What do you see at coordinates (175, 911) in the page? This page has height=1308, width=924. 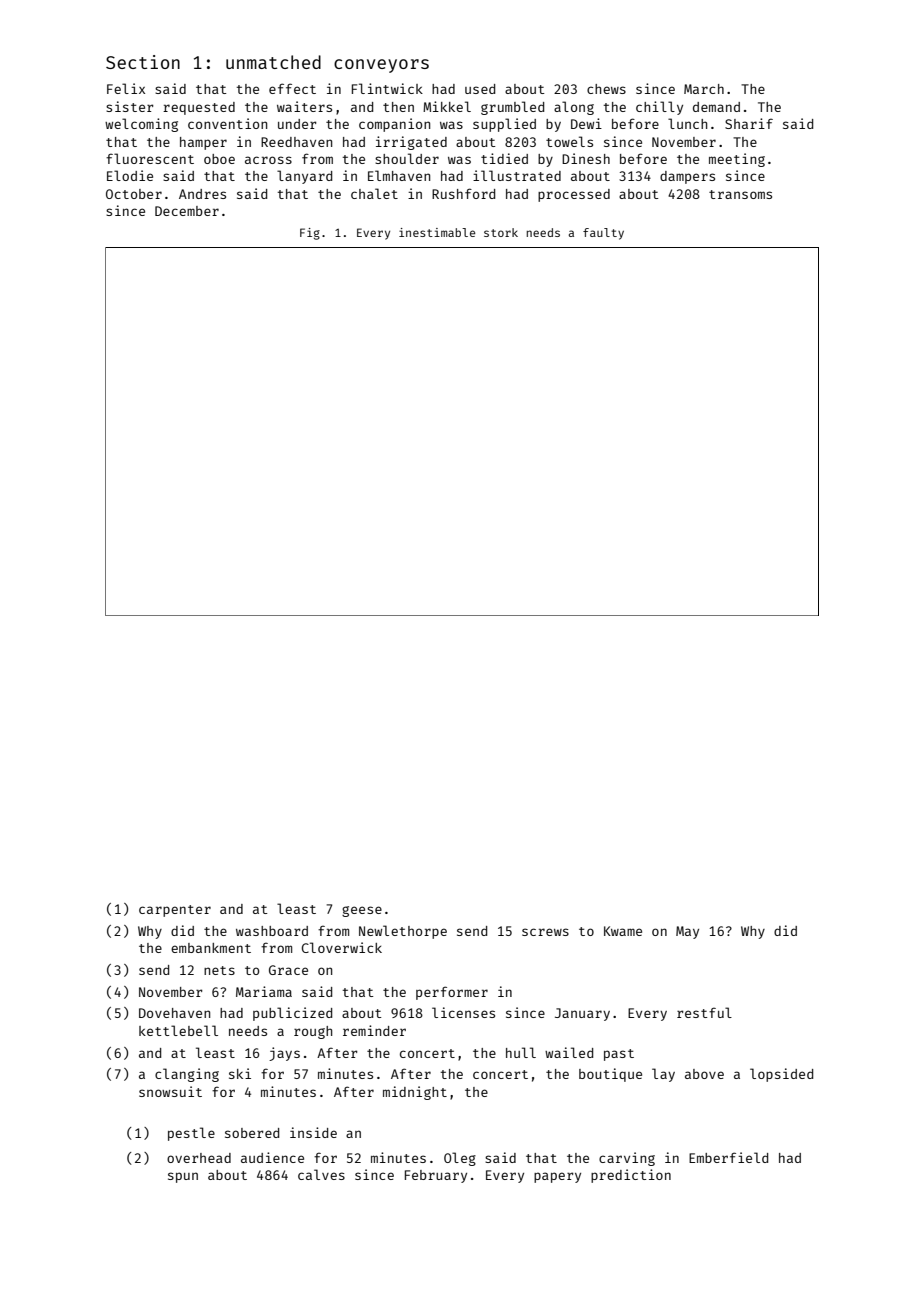 I see `carpenter` at bounding box center [175, 911].
